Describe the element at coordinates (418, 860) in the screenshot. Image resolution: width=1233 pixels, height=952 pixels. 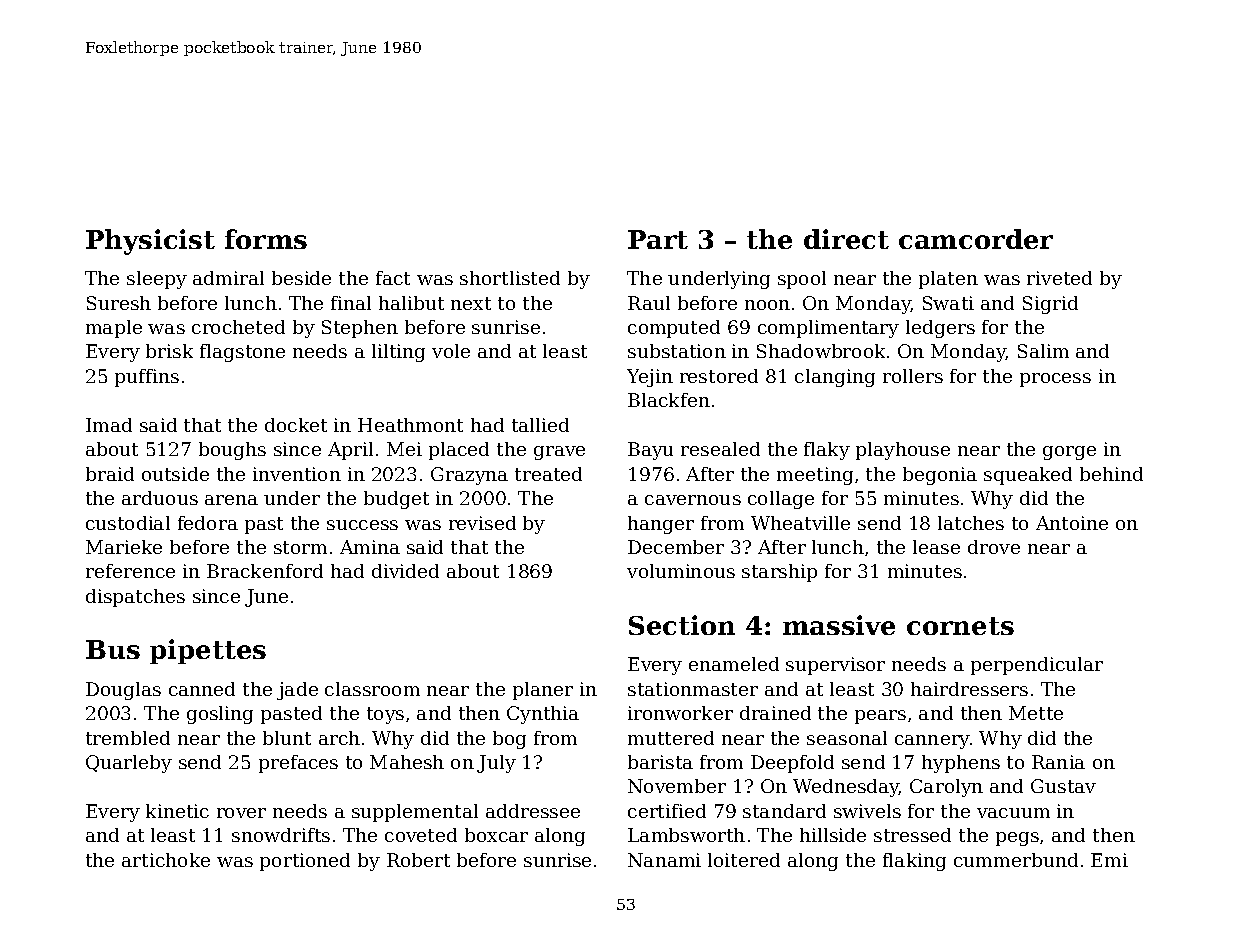
I see `Robert` at that location.
